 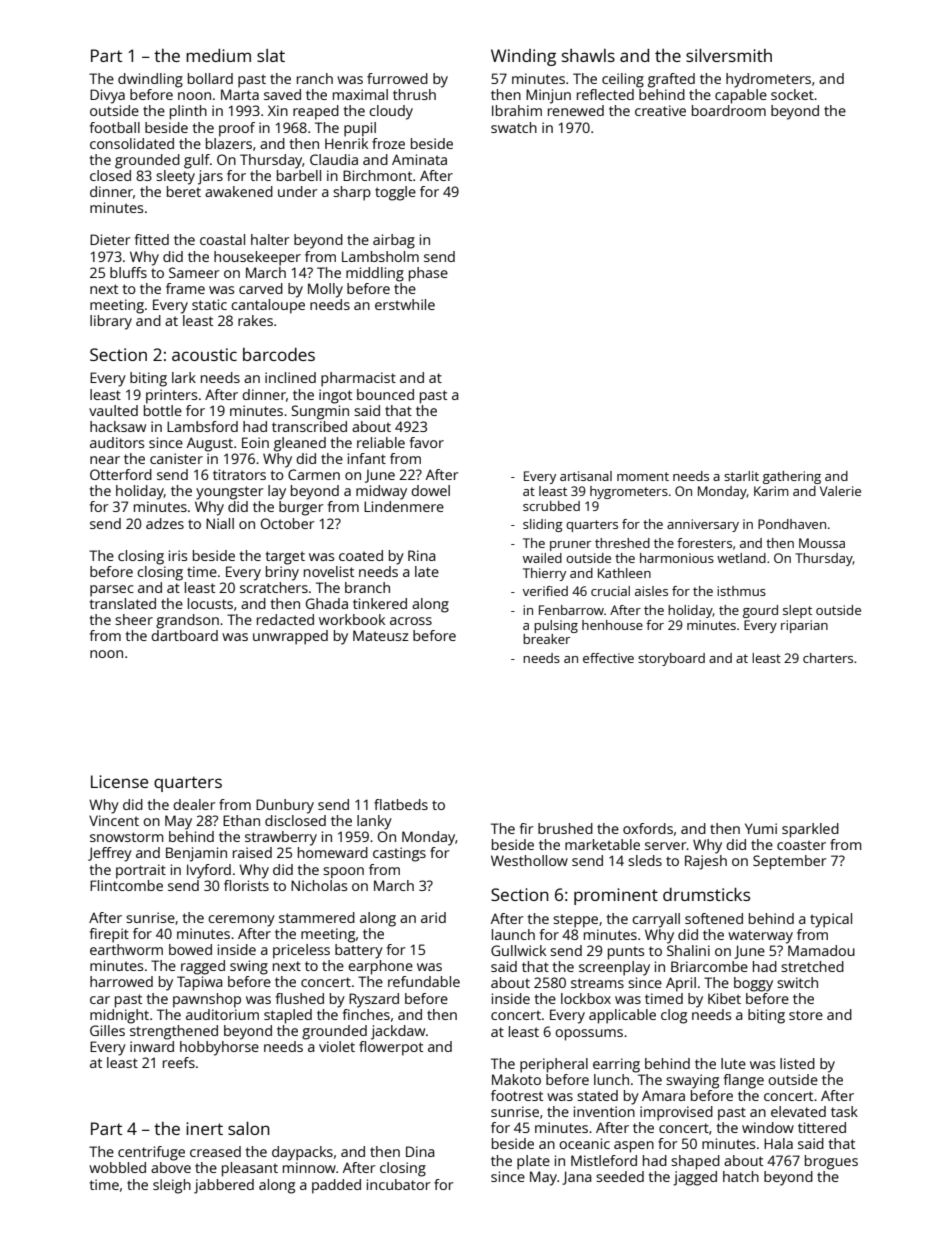 I want to click on infant, so click(x=367, y=458).
